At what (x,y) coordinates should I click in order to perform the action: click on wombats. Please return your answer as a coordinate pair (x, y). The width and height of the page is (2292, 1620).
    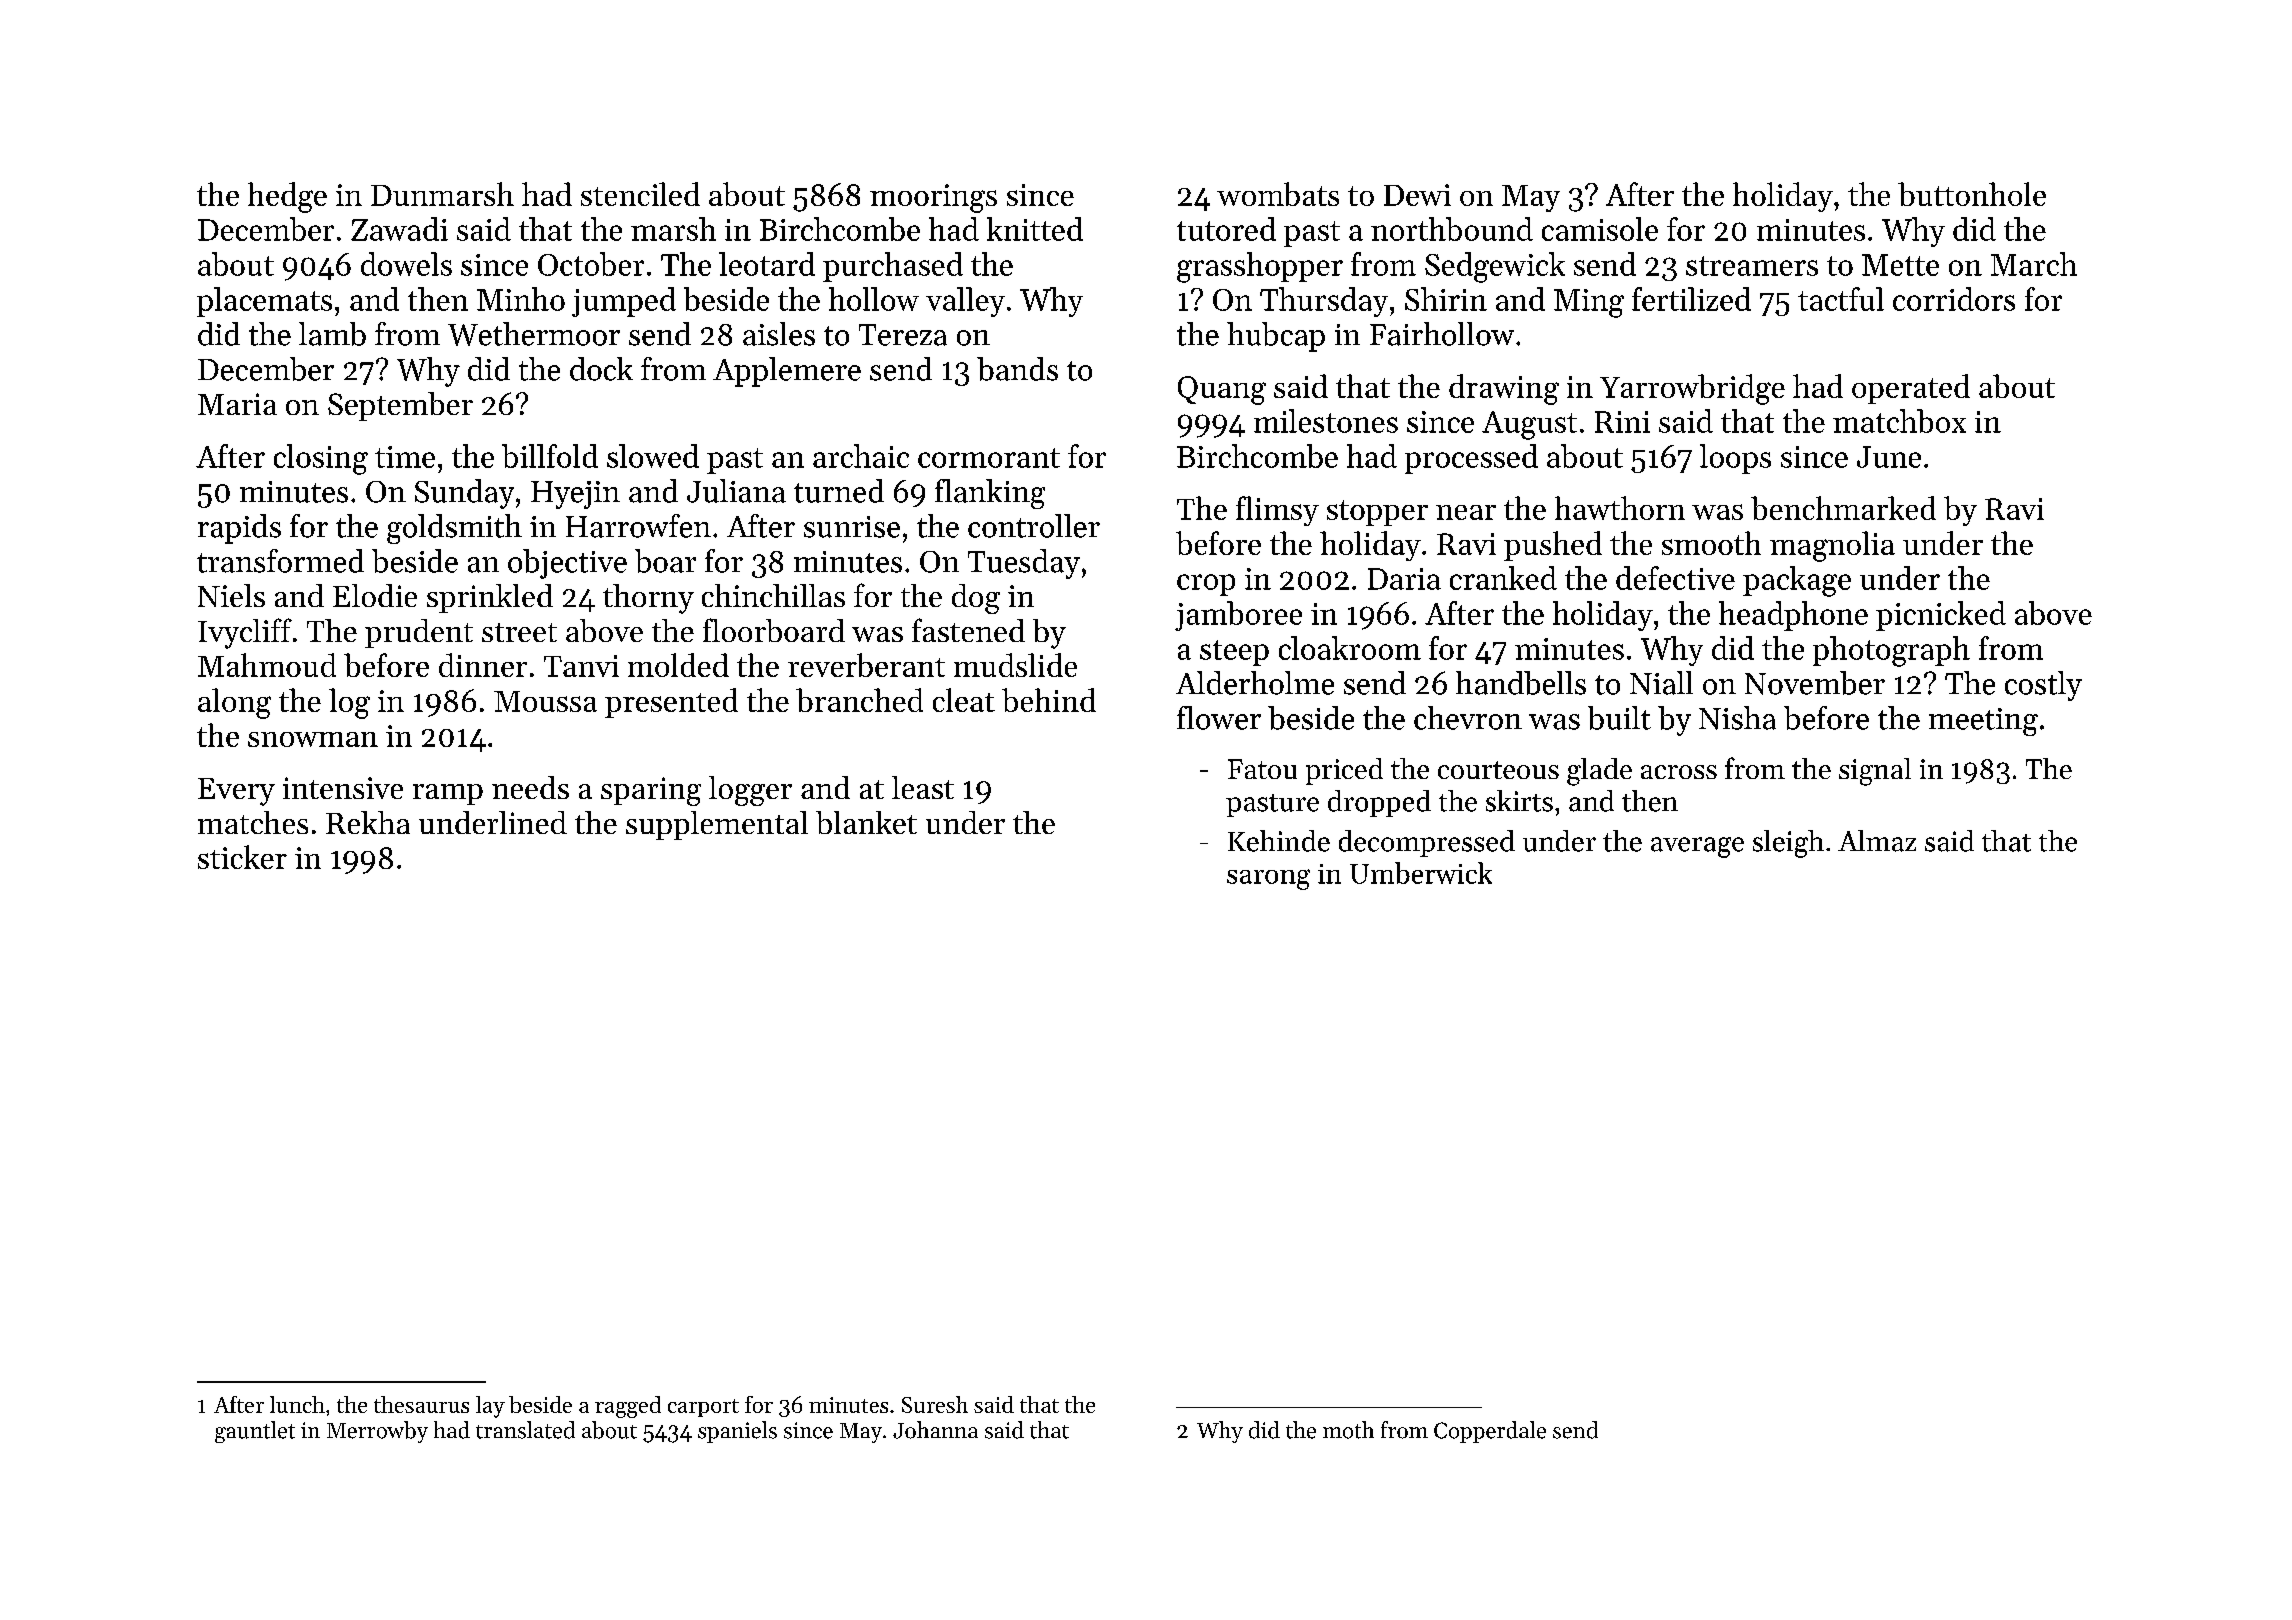
    Looking at the image, I should click on (1278, 194).
